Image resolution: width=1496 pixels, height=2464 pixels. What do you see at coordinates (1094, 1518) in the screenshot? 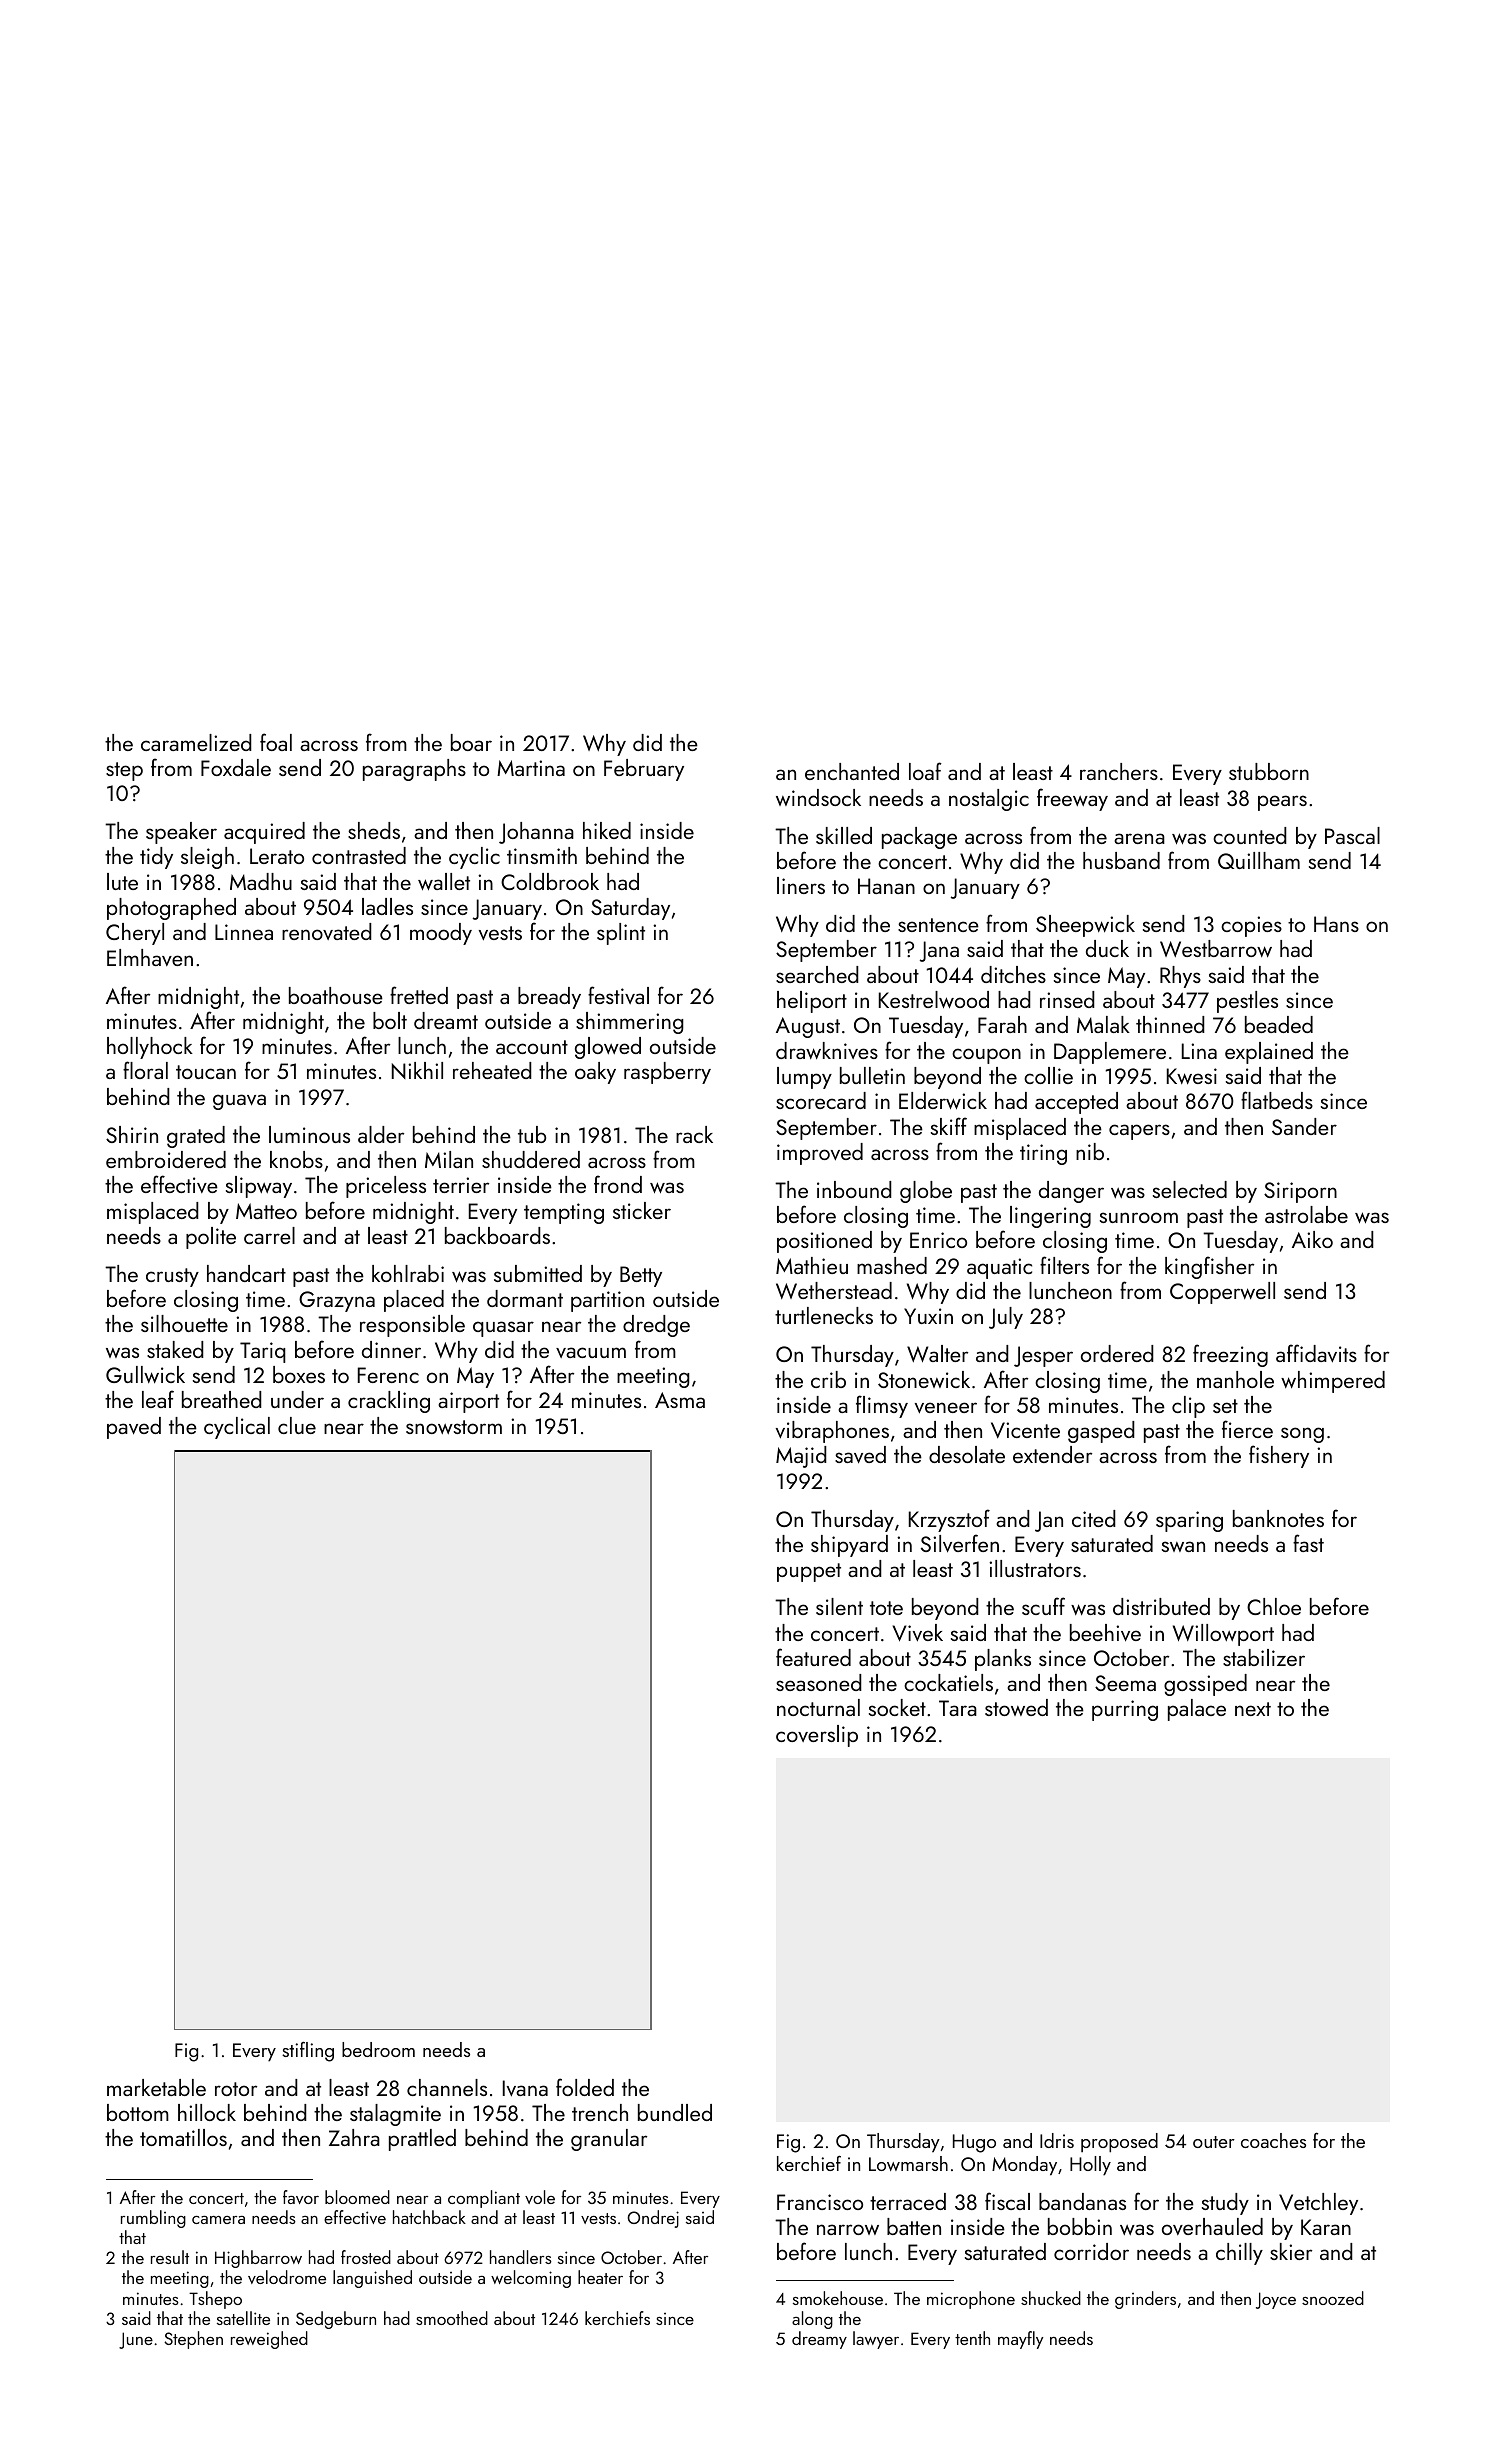
I see `cited` at bounding box center [1094, 1518].
